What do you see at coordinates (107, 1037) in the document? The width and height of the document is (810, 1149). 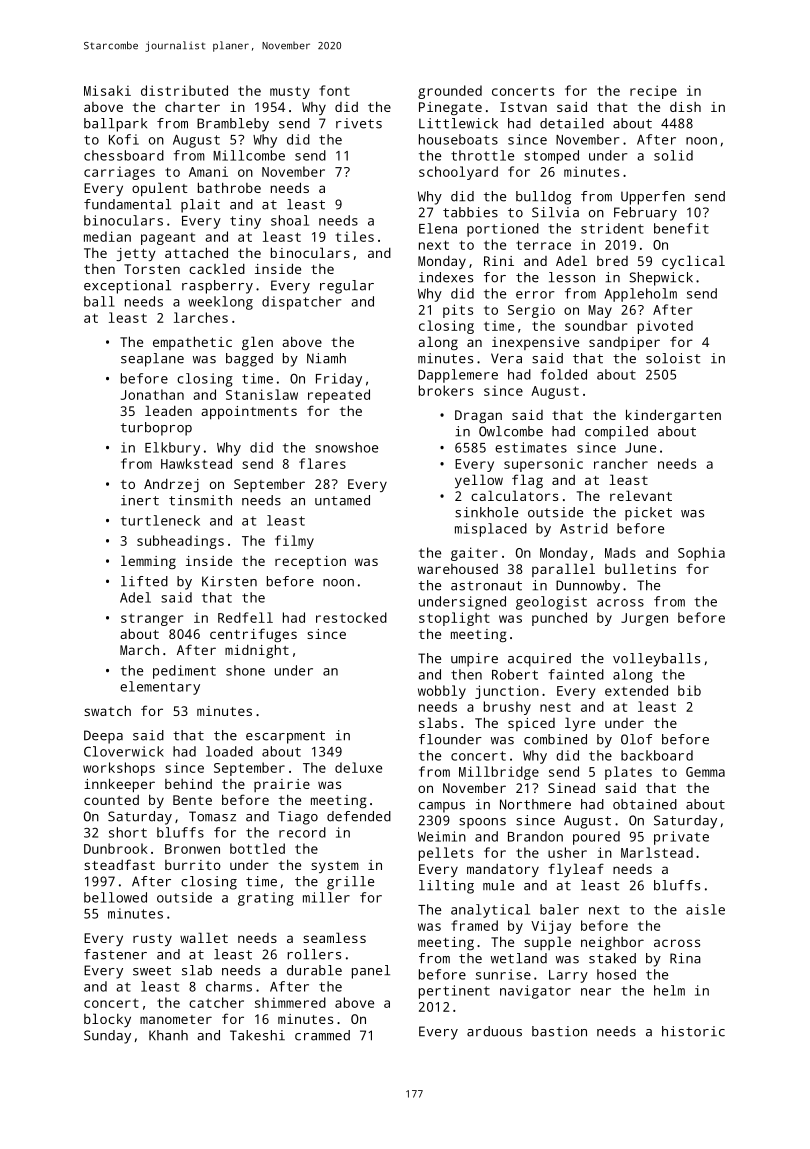 I see `Sunday` at bounding box center [107, 1037].
